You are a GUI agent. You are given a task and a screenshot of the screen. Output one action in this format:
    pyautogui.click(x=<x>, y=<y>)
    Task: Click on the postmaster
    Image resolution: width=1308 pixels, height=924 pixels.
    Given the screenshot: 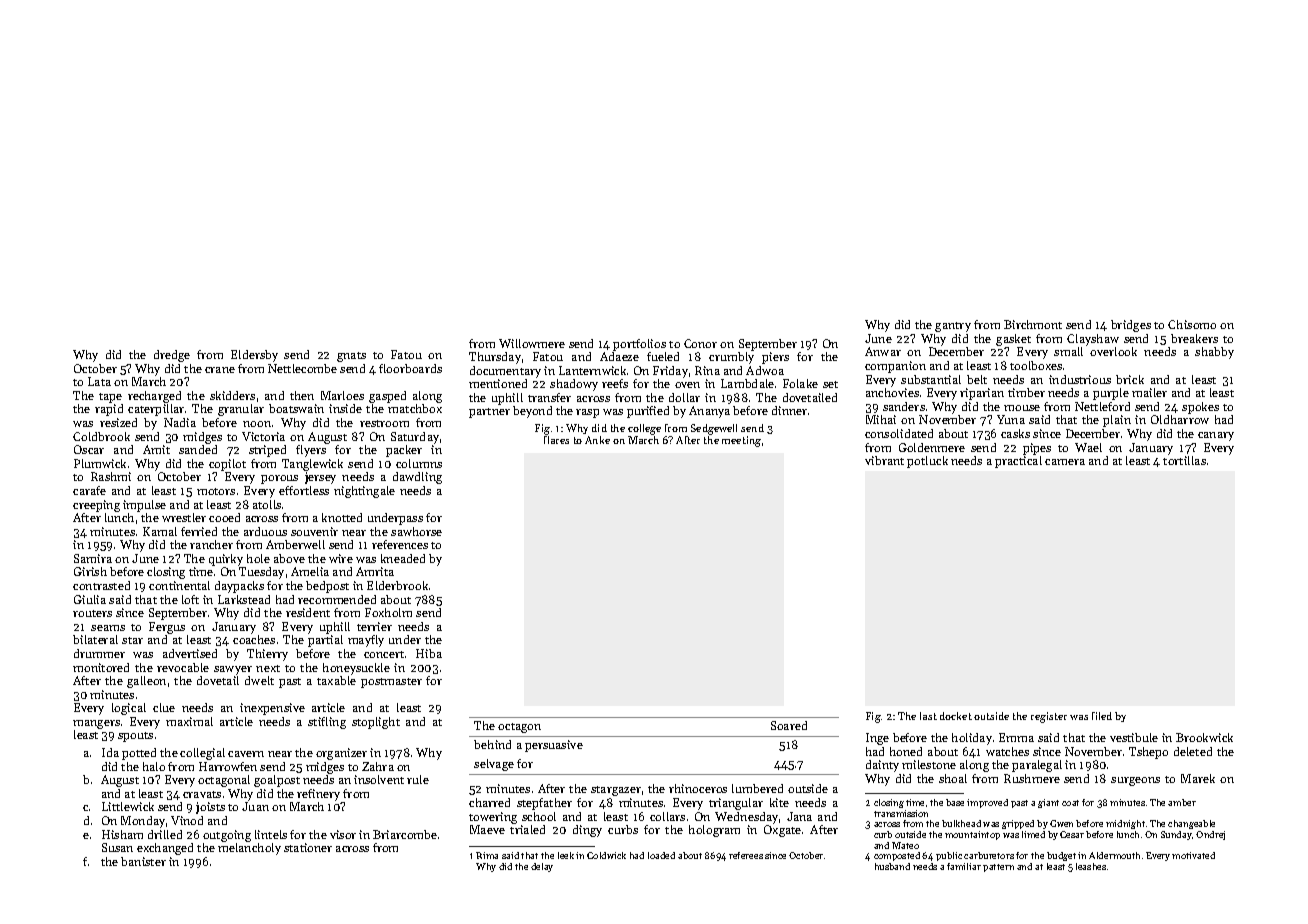 What is the action you would take?
    pyautogui.click(x=391, y=683)
